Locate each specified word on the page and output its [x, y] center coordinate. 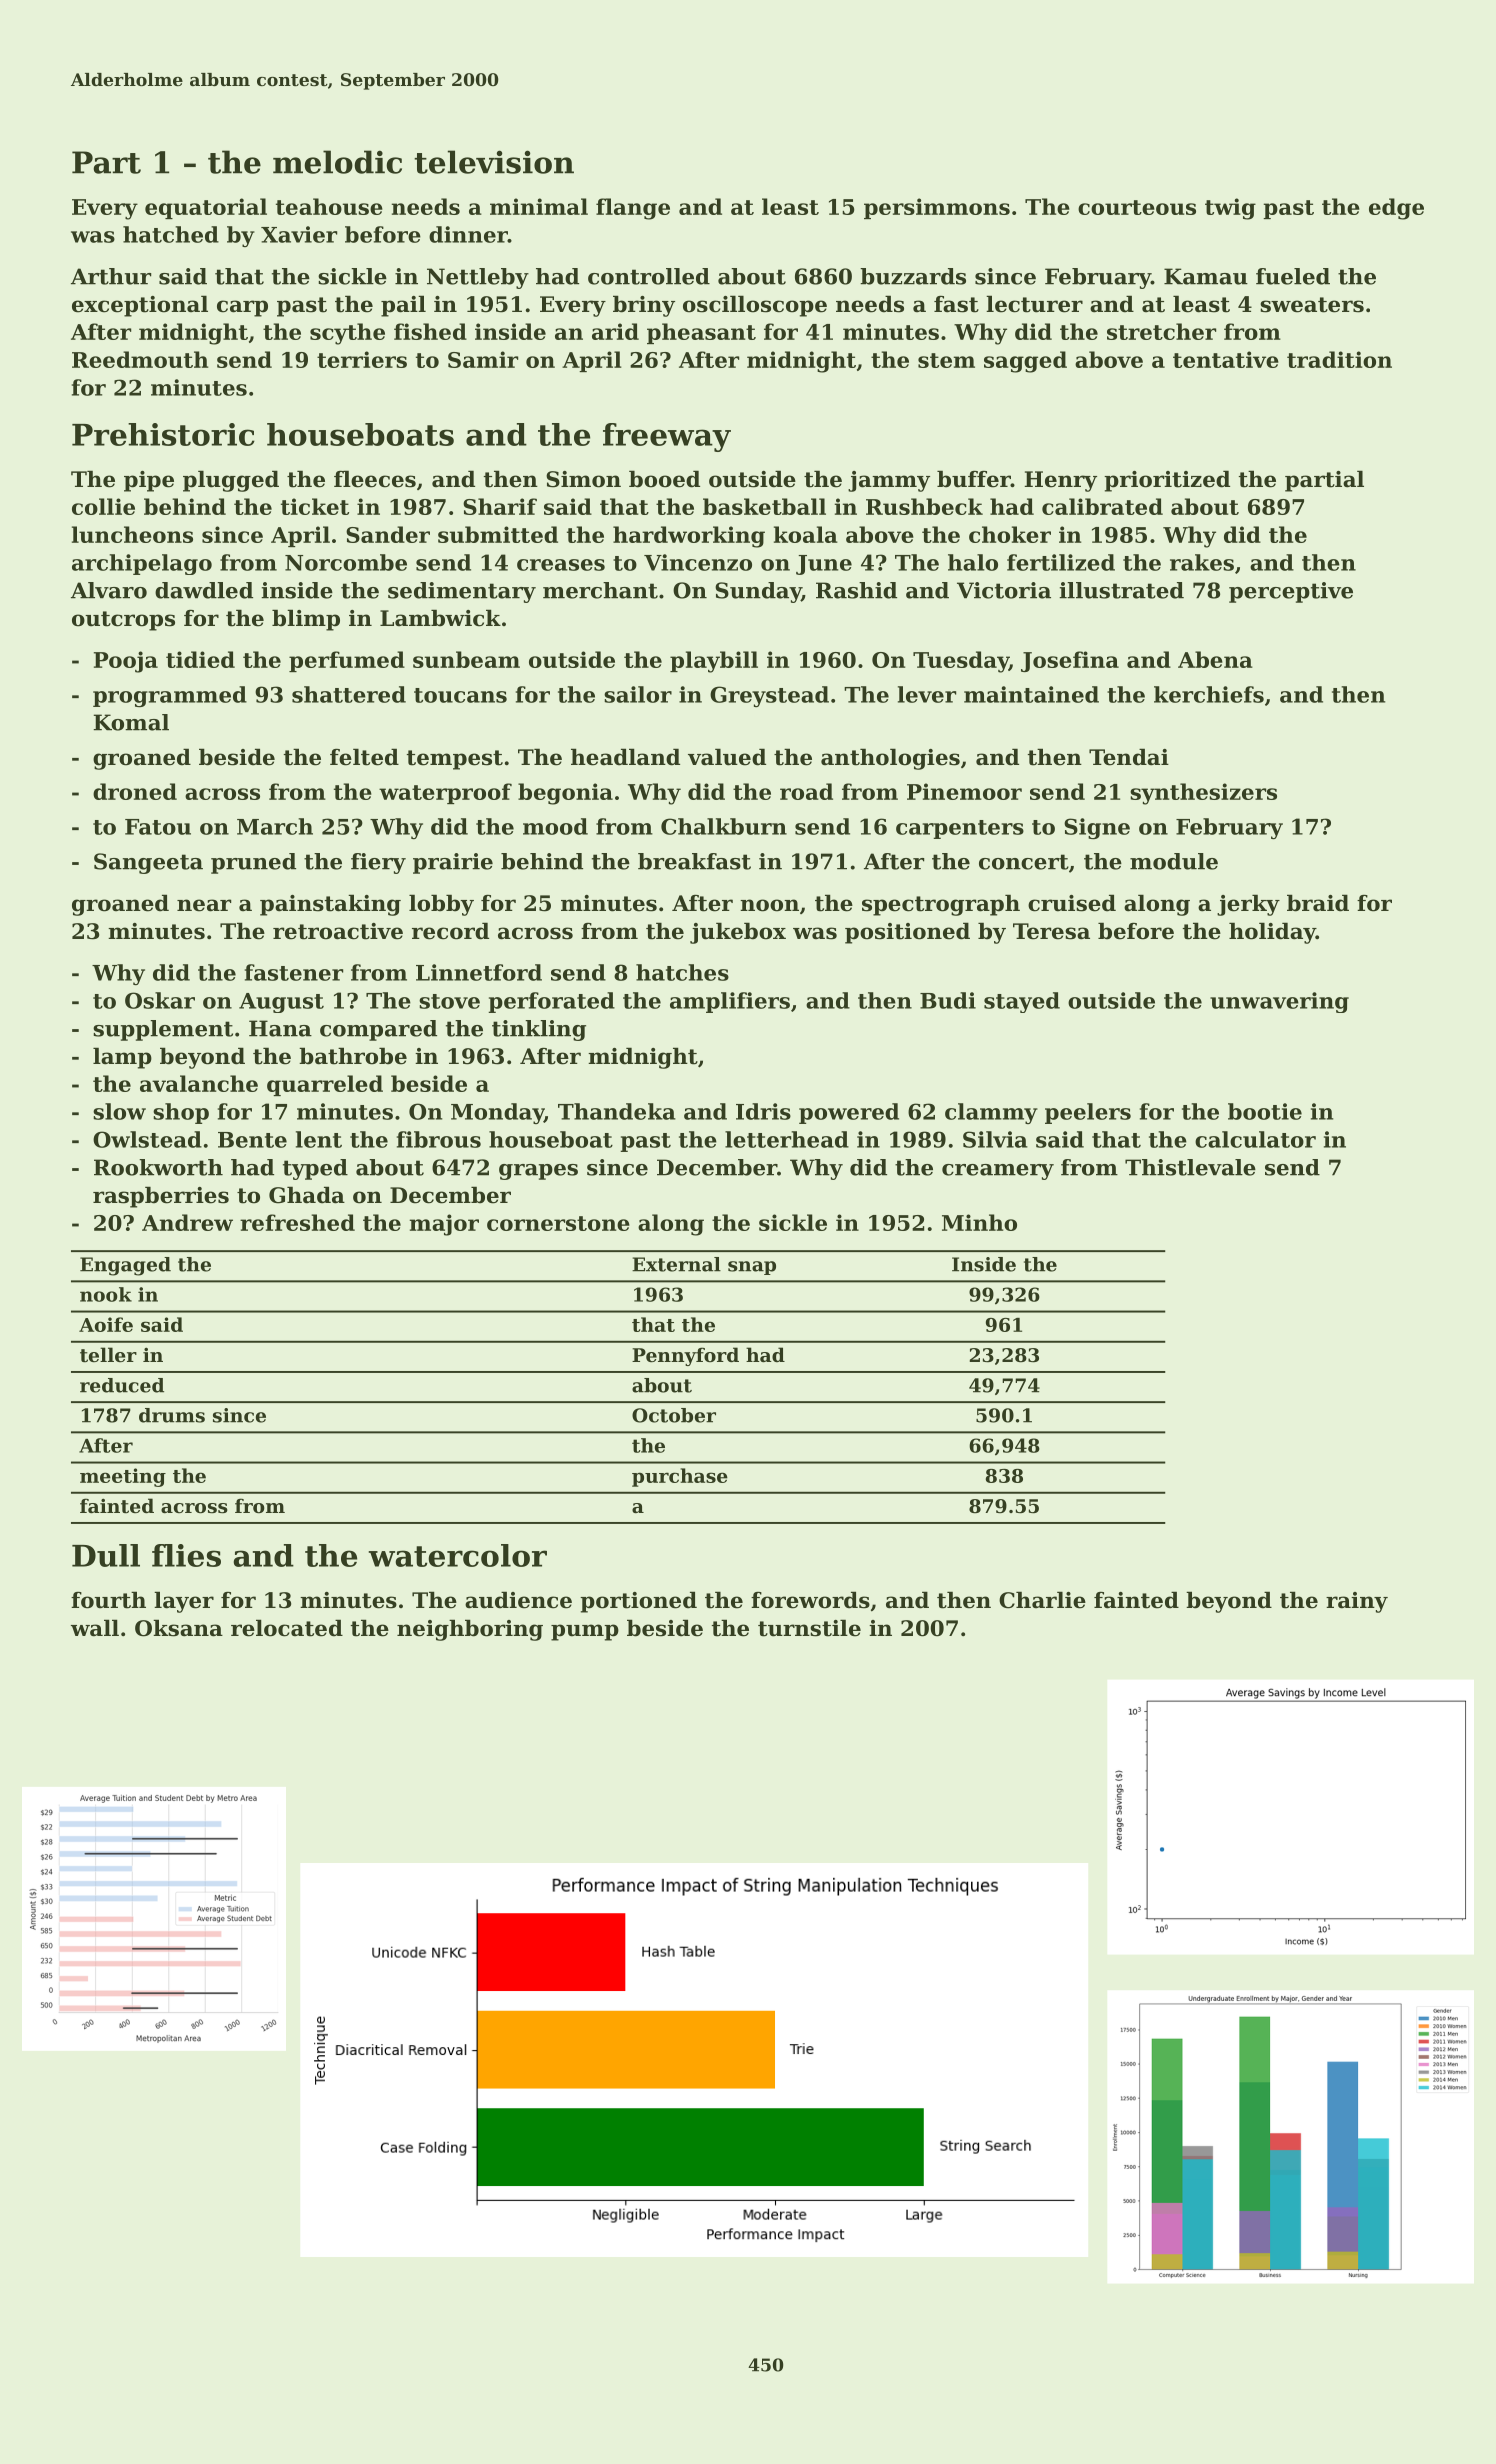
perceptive [1291, 592]
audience [518, 1600]
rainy [1357, 1602]
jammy [889, 481]
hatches [682, 972]
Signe [1097, 828]
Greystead [769, 696]
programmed [170, 696]
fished [430, 331]
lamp [122, 1058]
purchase [680, 1477]
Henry [1060, 481]
